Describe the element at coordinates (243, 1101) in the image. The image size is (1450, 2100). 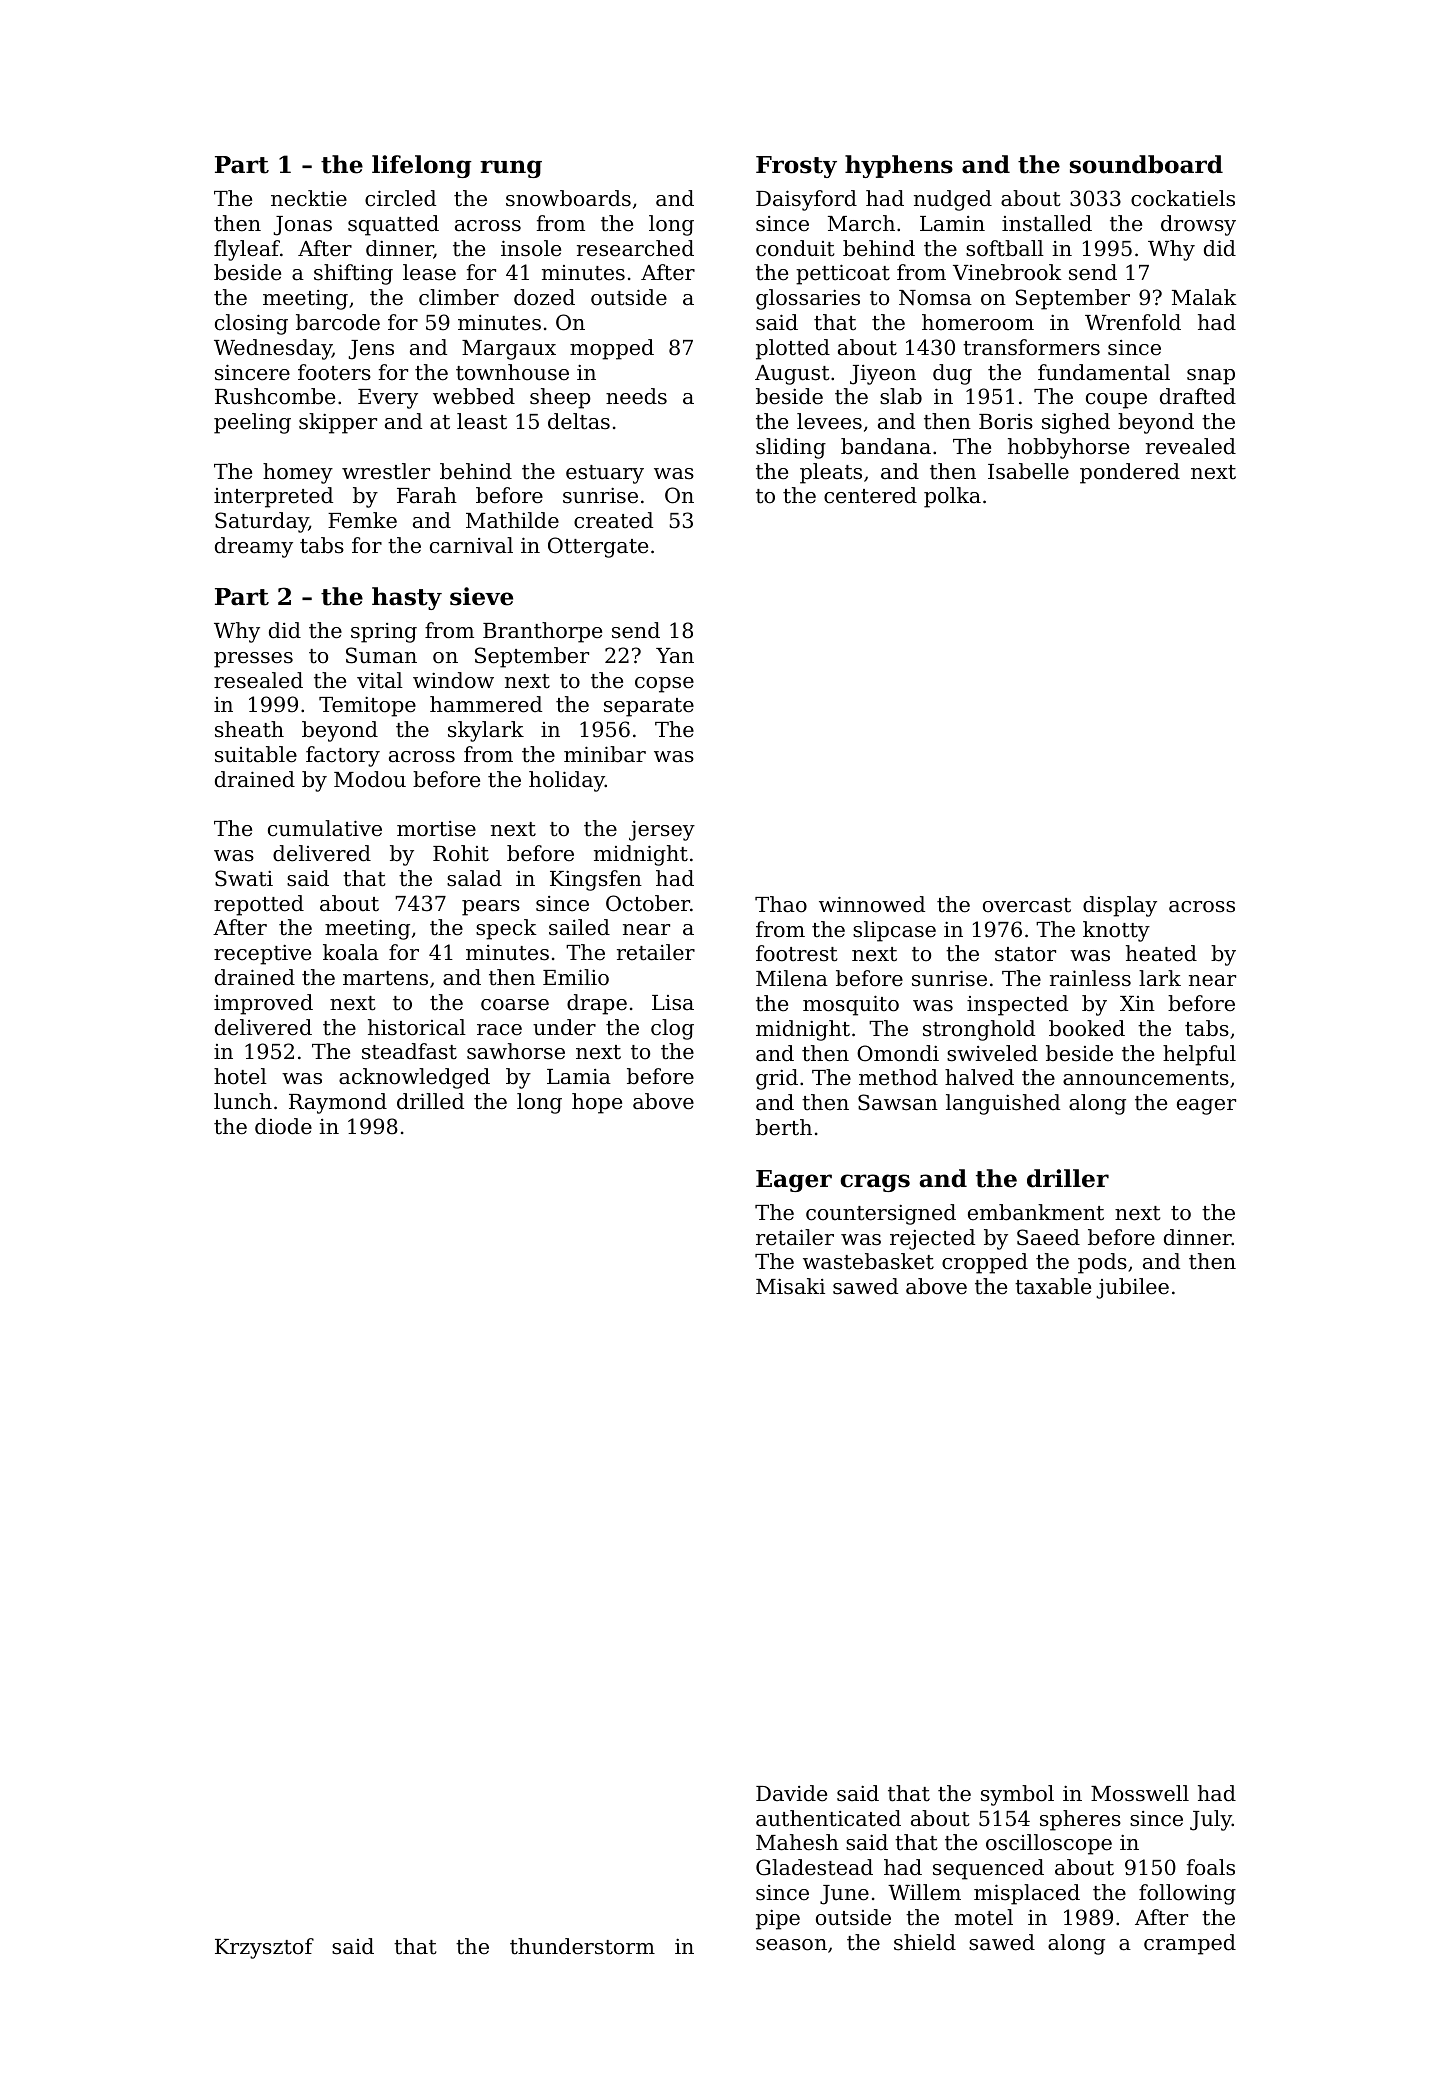
I see `lunch` at that location.
